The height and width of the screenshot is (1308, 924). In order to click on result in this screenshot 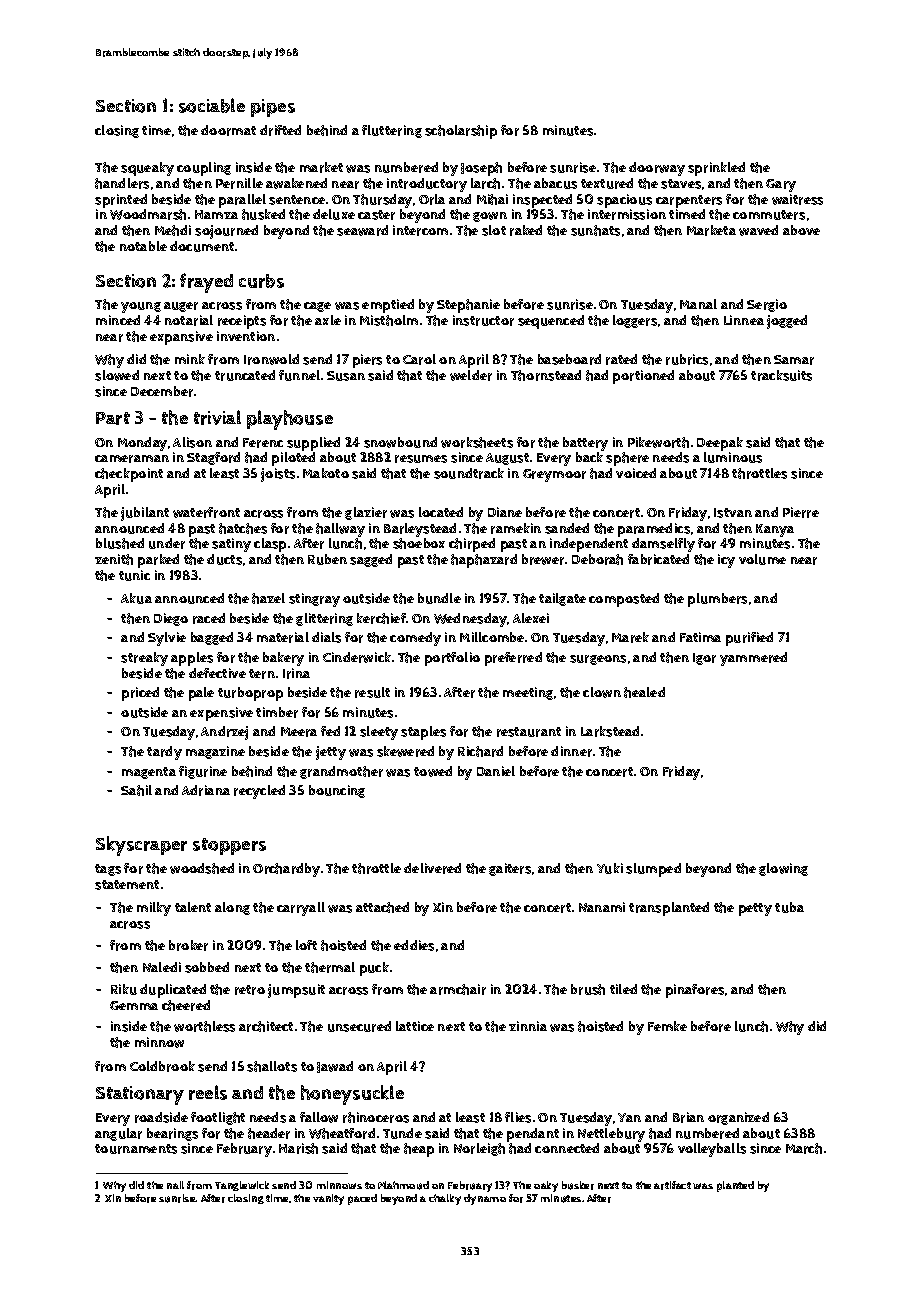, I will do `click(372, 692)`.
